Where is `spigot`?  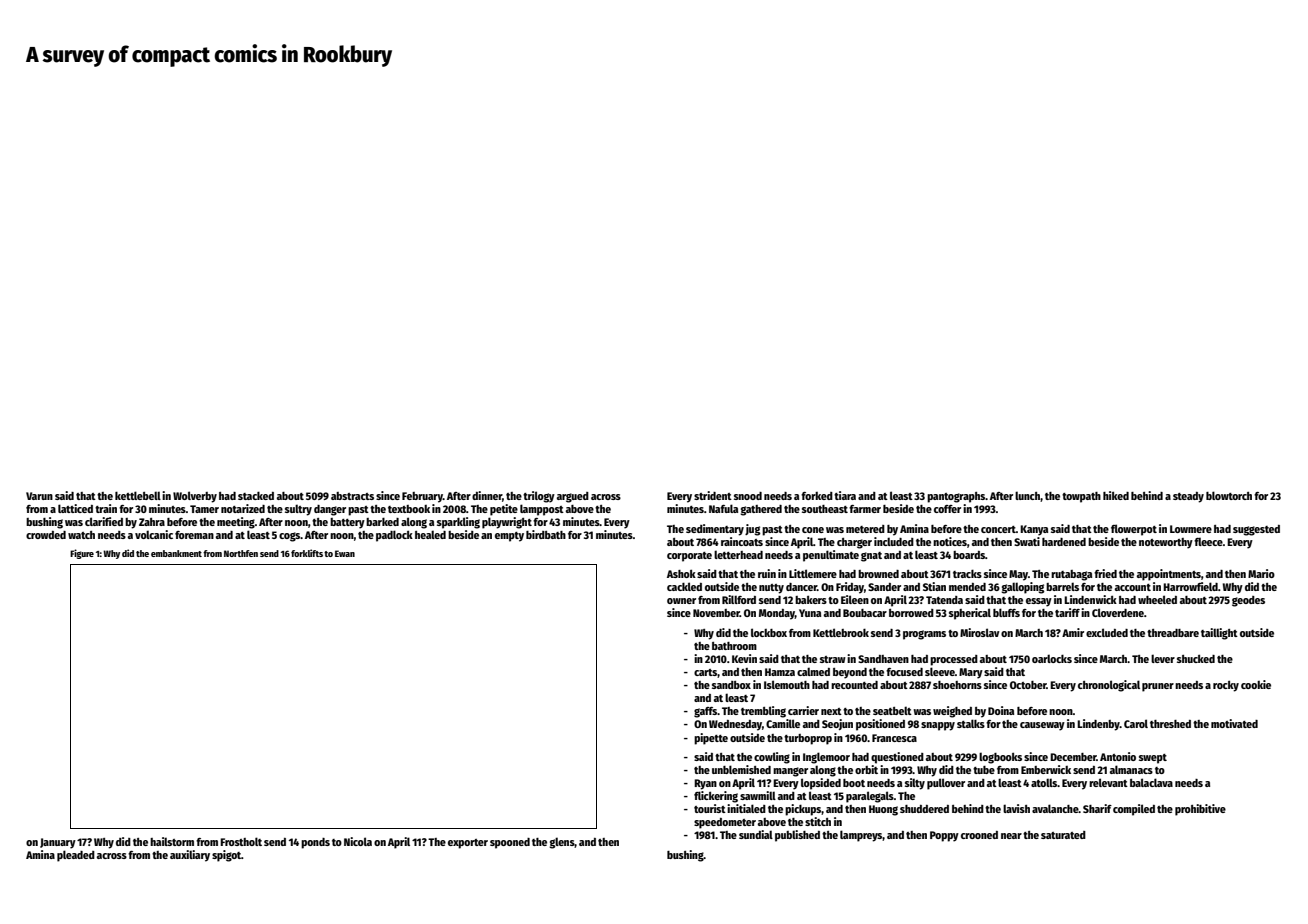
spigot is located at coordinates (226, 856).
